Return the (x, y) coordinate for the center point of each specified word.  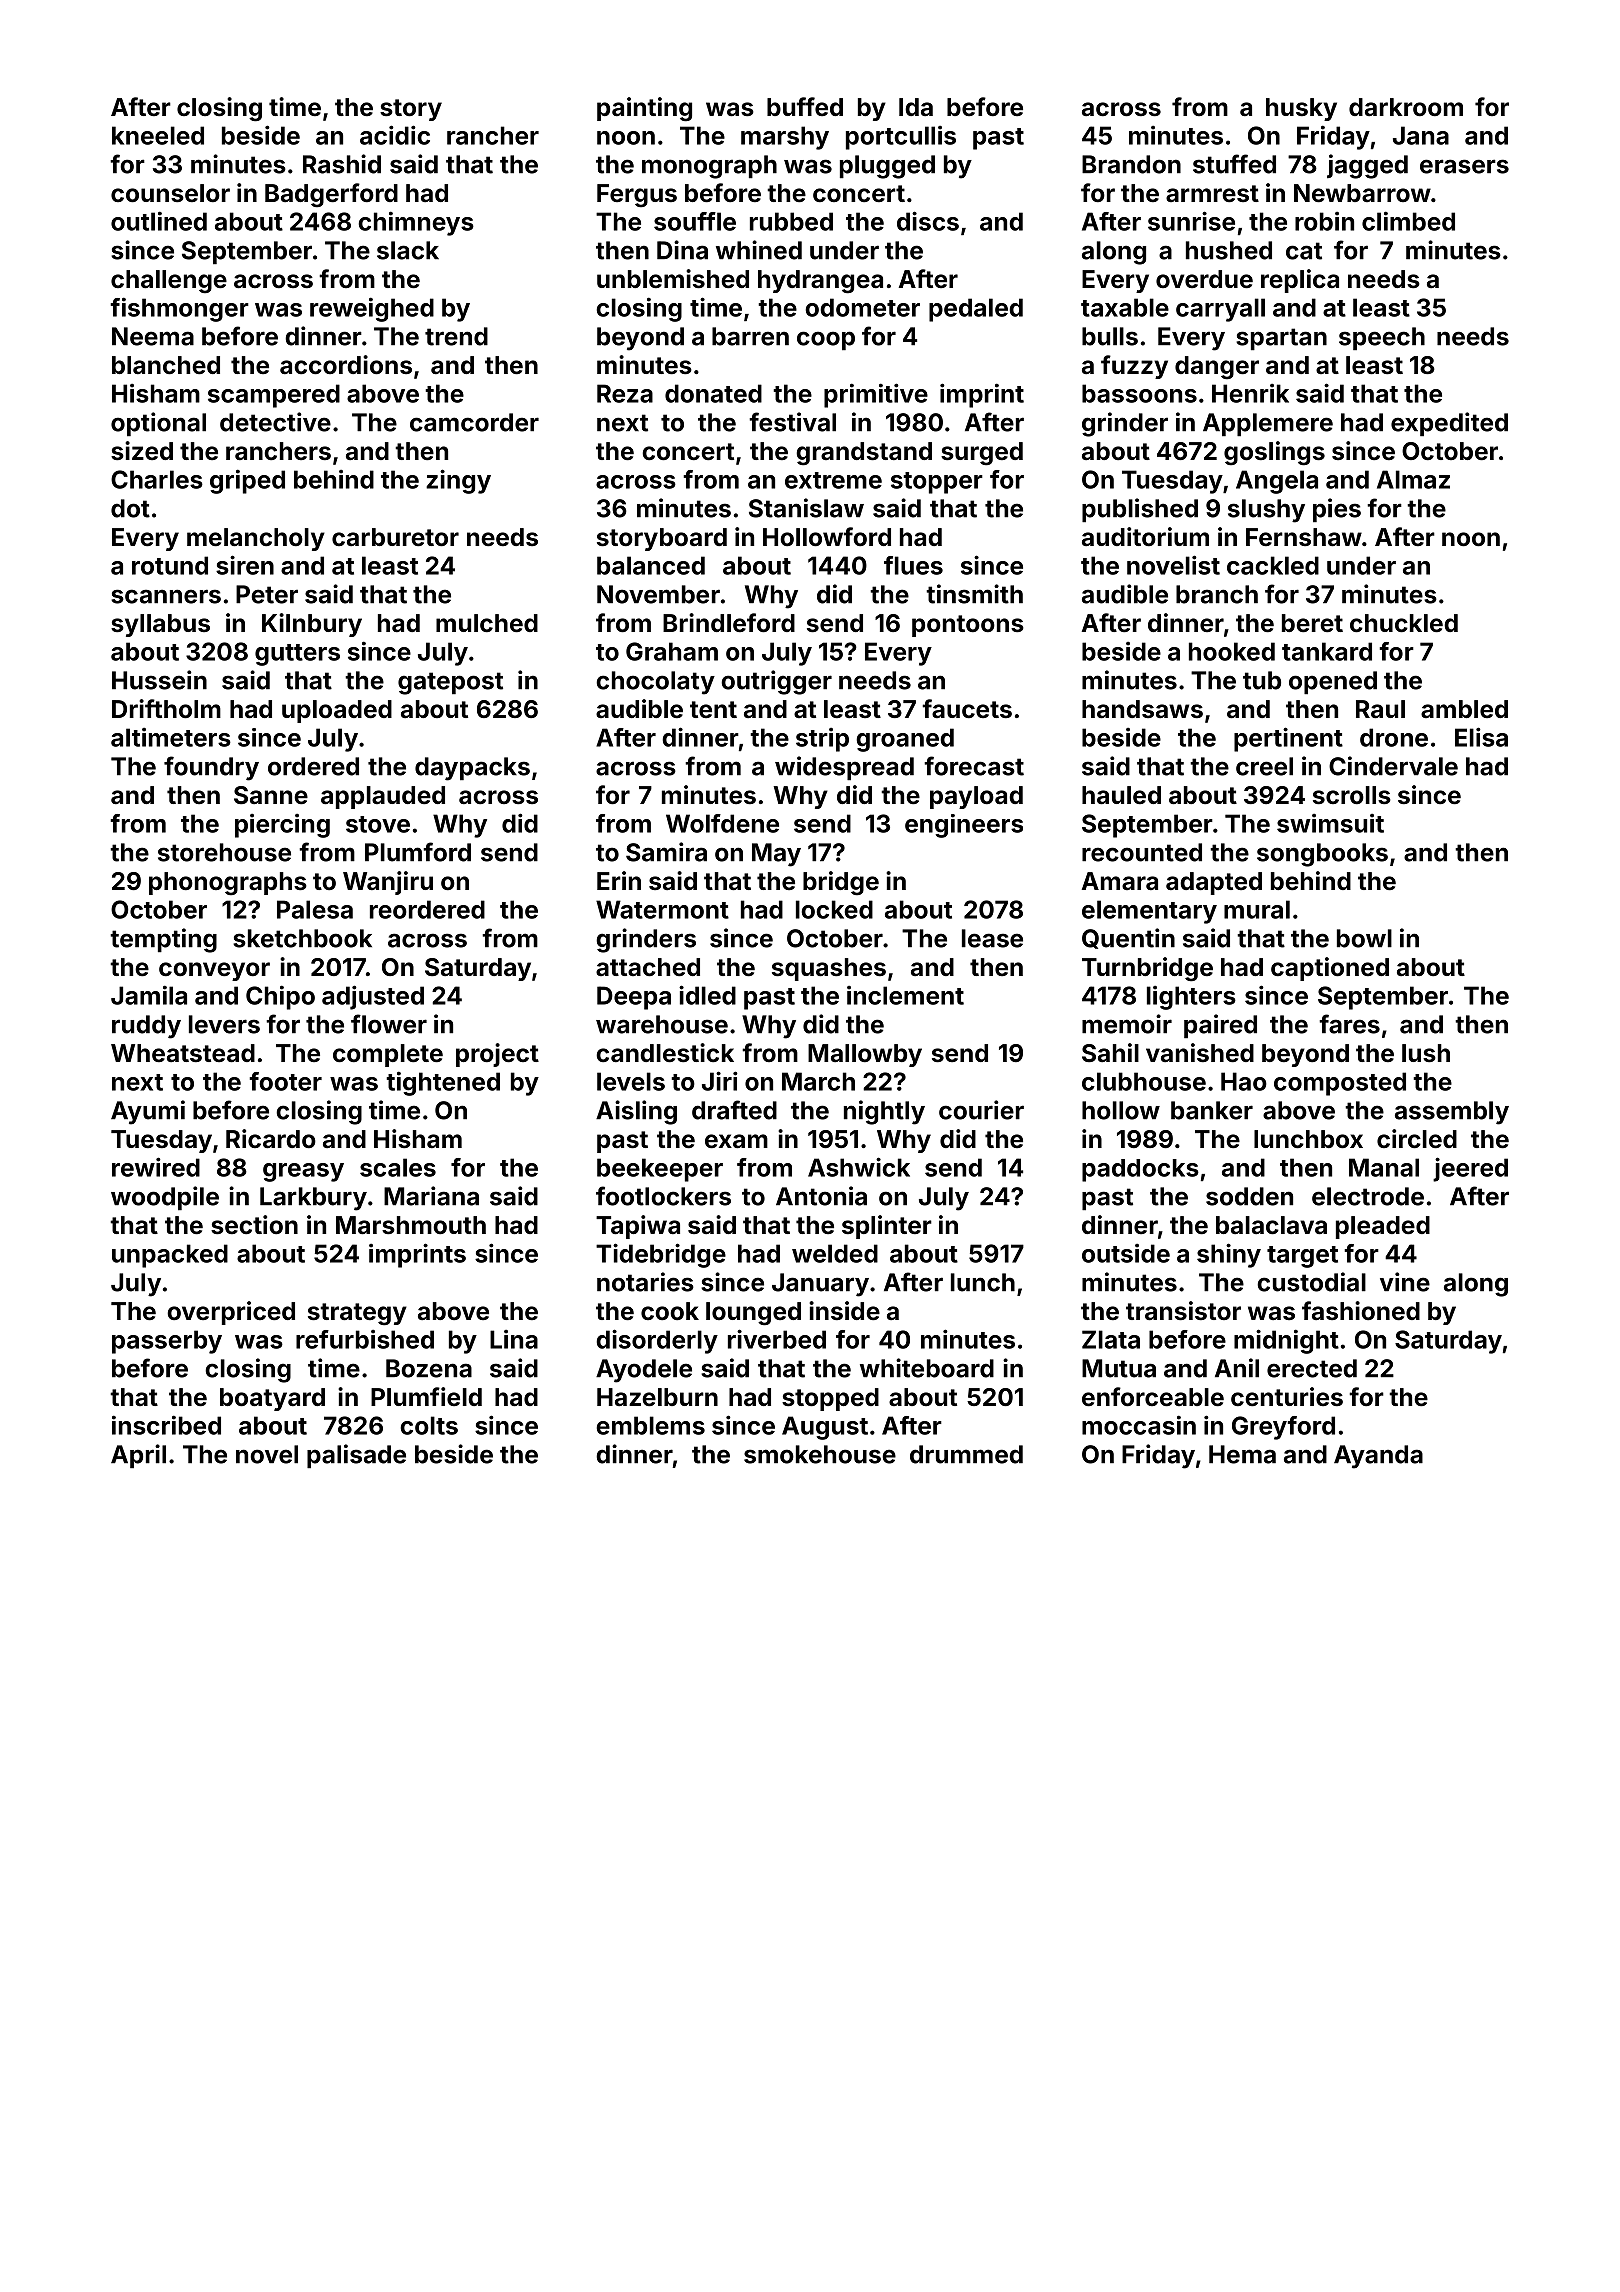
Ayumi (148, 1112)
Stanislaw (806, 508)
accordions (346, 365)
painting (644, 109)
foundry (211, 768)
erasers (1464, 166)
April (138, 1456)
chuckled (1404, 623)
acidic (395, 135)
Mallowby (865, 1055)
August (825, 1428)
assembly (1452, 1113)
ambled (1464, 709)
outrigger (776, 682)
